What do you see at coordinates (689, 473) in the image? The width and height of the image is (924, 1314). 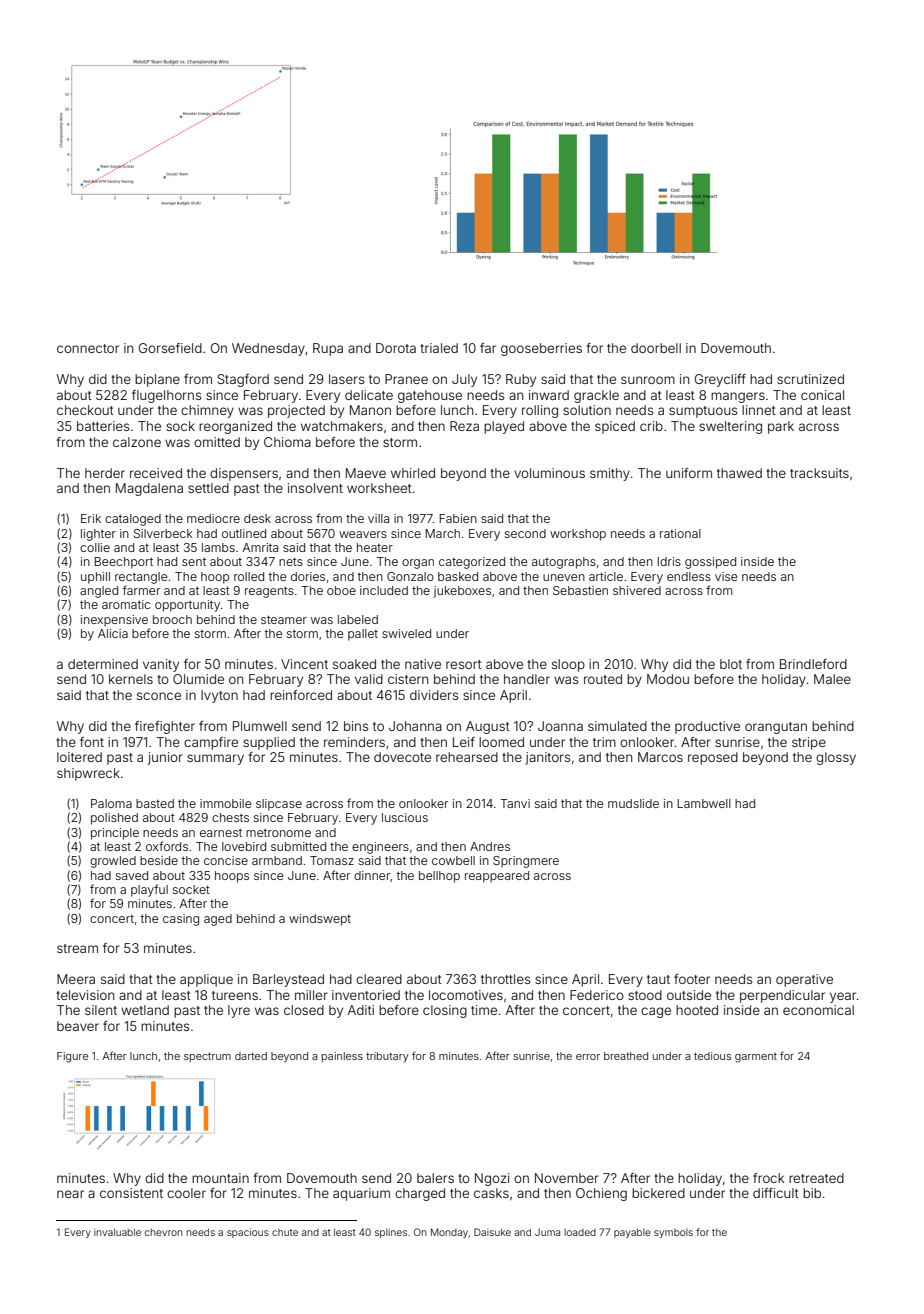 I see `uniform` at bounding box center [689, 473].
